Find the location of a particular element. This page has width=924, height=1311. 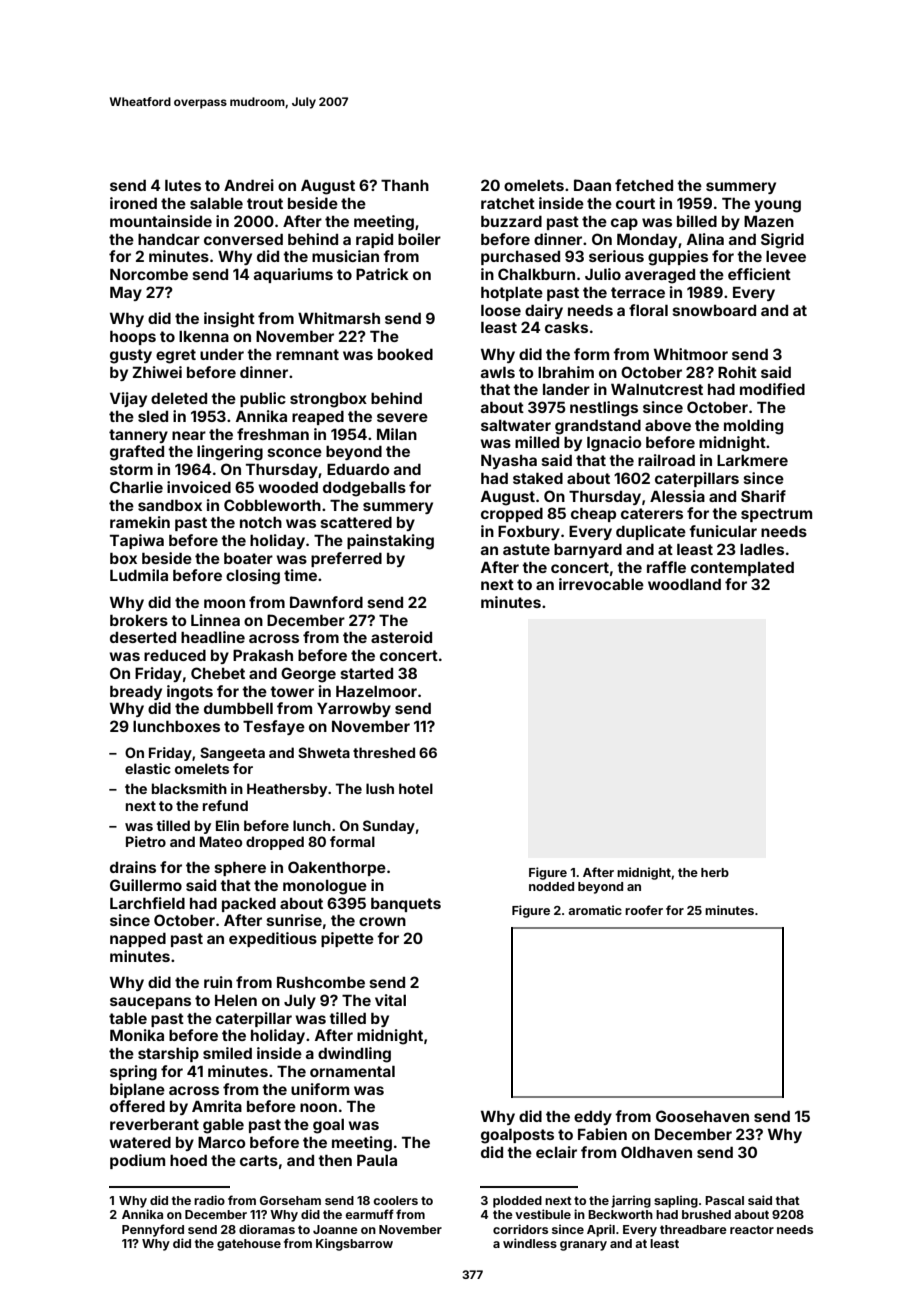

elastic is located at coordinates (148, 768).
